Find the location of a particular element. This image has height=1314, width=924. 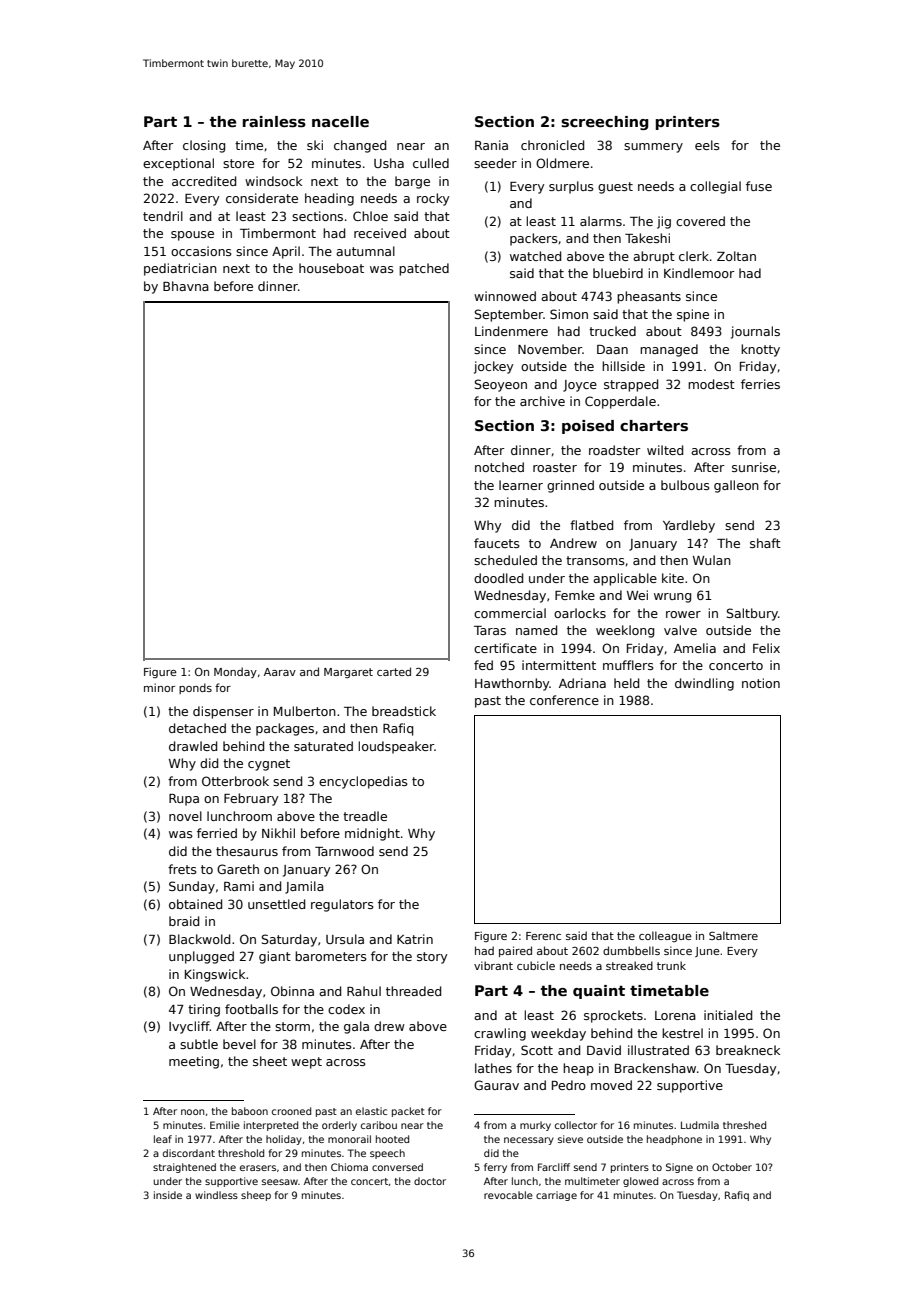

trucked is located at coordinates (612, 331).
